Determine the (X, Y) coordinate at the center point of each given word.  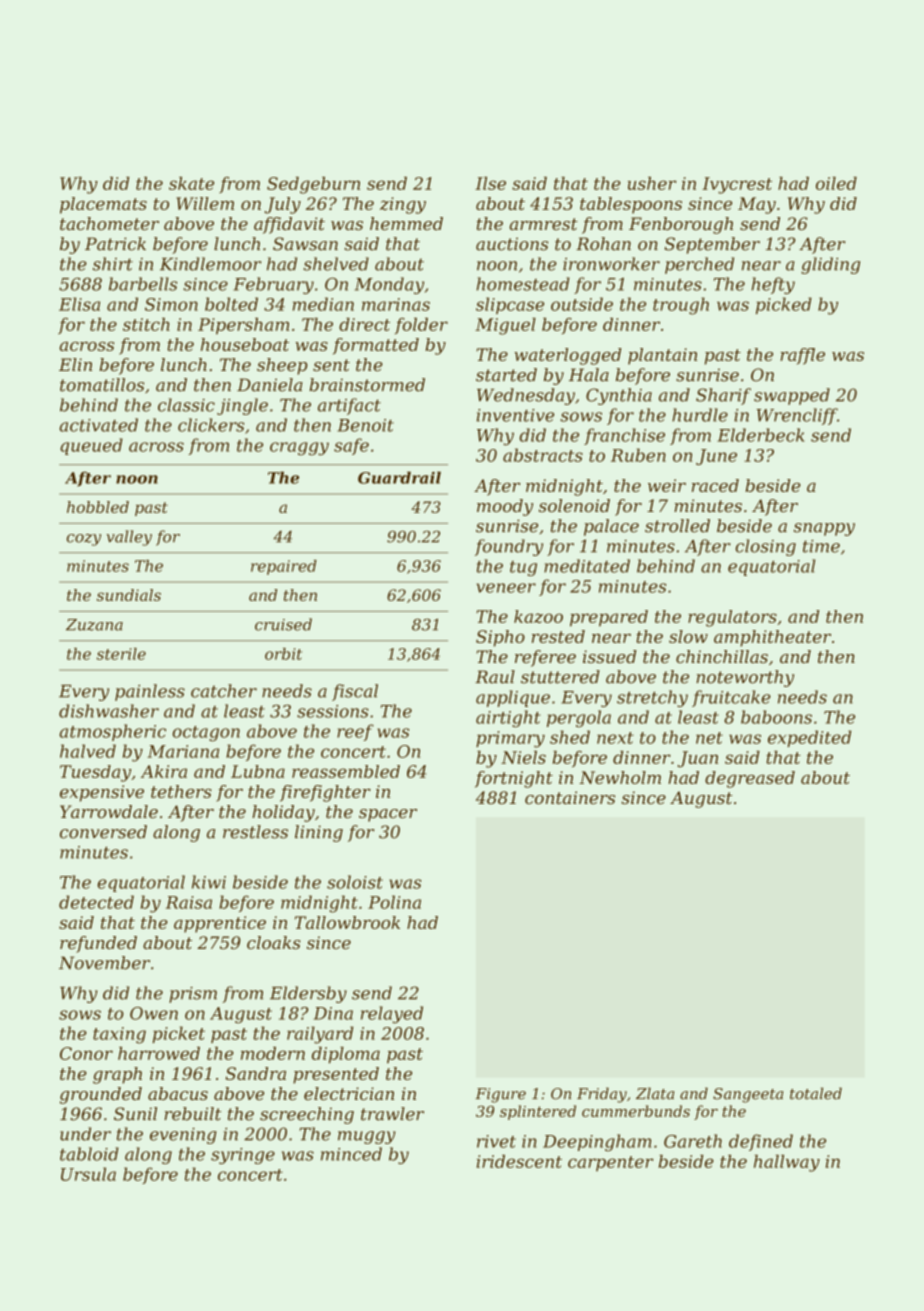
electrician (349, 1093)
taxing (119, 1035)
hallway (787, 1163)
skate (191, 183)
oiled (836, 183)
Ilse (490, 183)
